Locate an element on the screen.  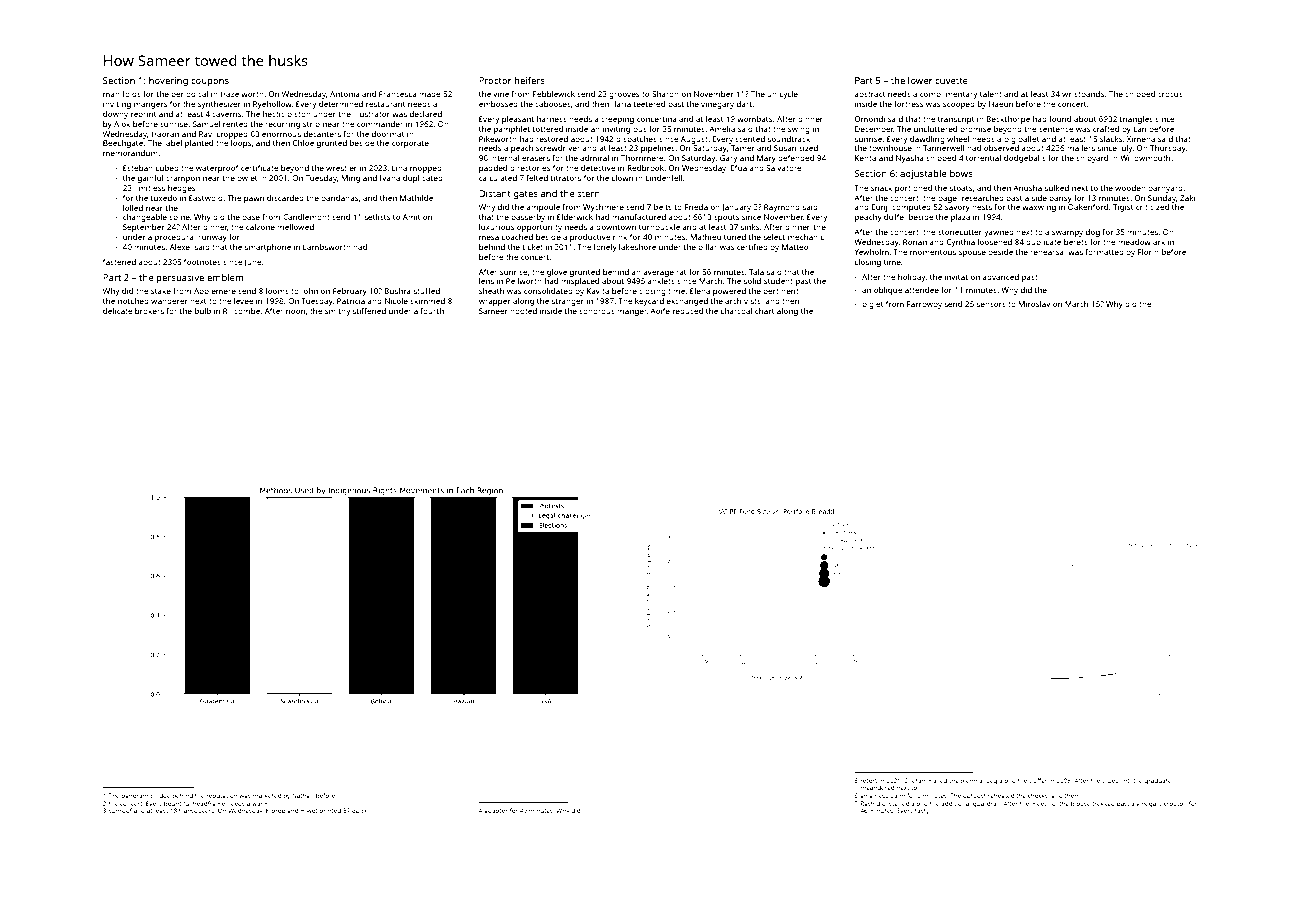
manifolds is located at coordinates (122, 94).
